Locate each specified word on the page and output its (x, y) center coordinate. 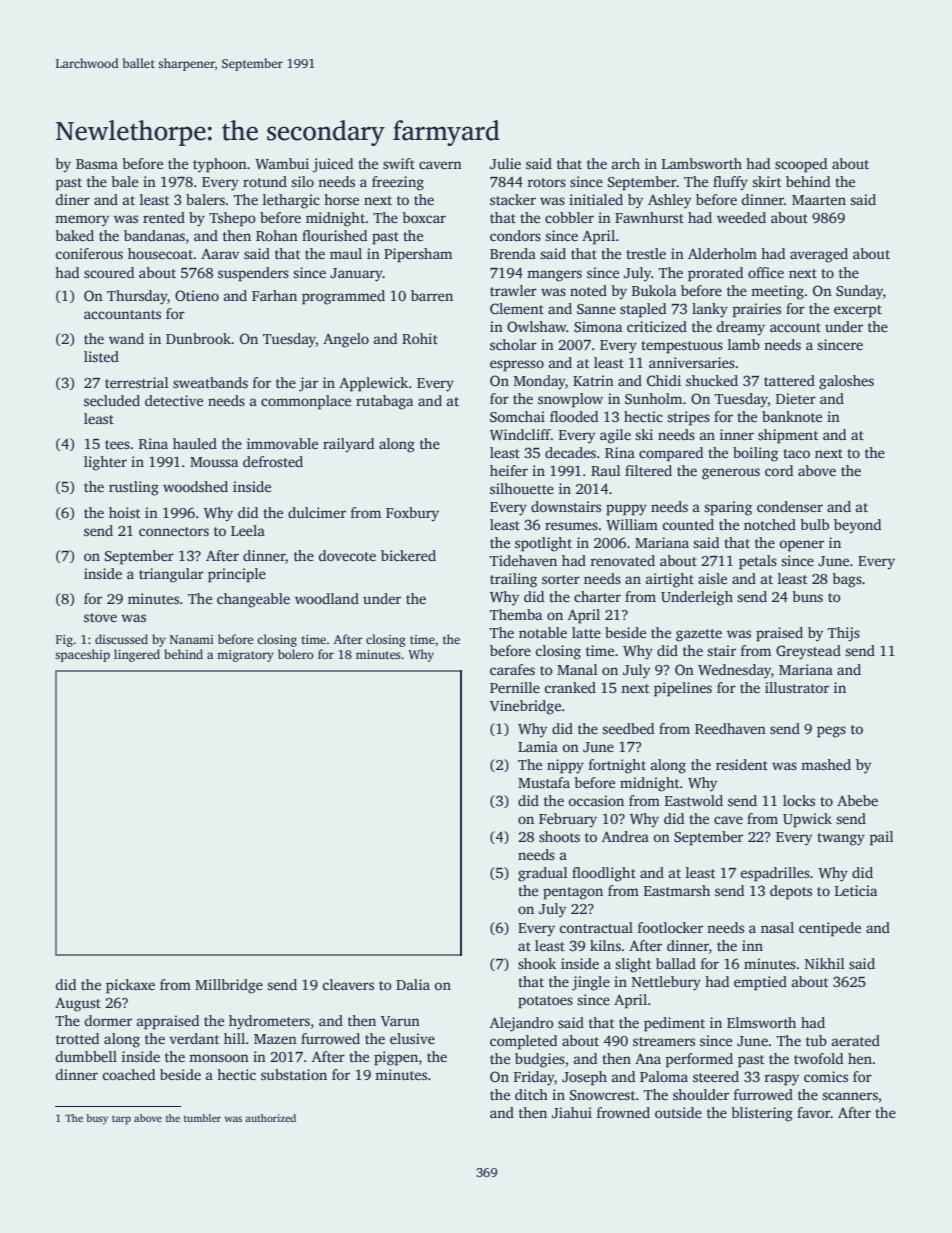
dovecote (347, 555)
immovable (282, 443)
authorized (270, 1118)
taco (796, 453)
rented (164, 217)
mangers (554, 276)
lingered (137, 655)
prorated (715, 274)
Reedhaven (730, 728)
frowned (623, 1112)
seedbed (628, 728)
